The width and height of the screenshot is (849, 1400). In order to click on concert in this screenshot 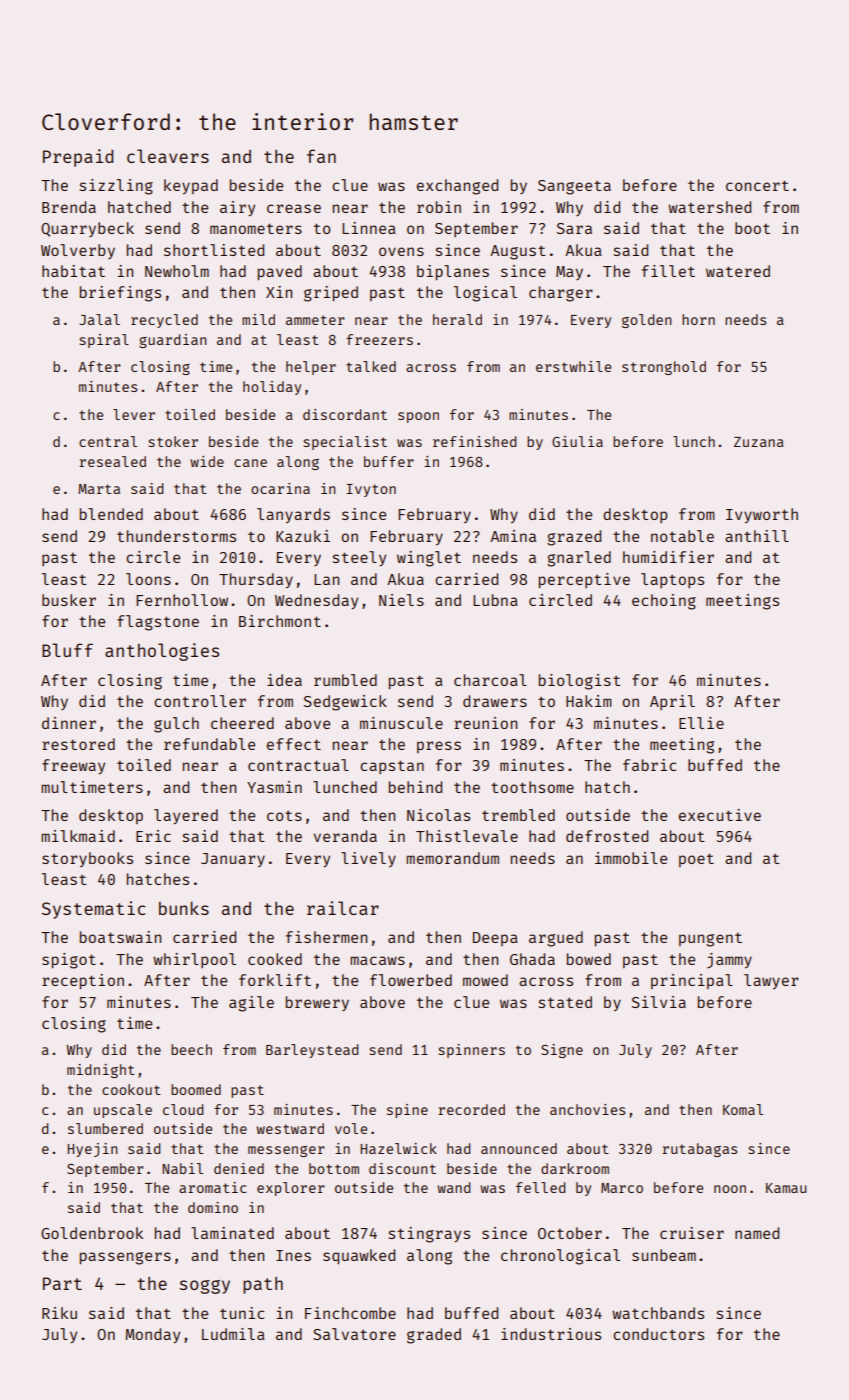, I will do `click(757, 185)`.
